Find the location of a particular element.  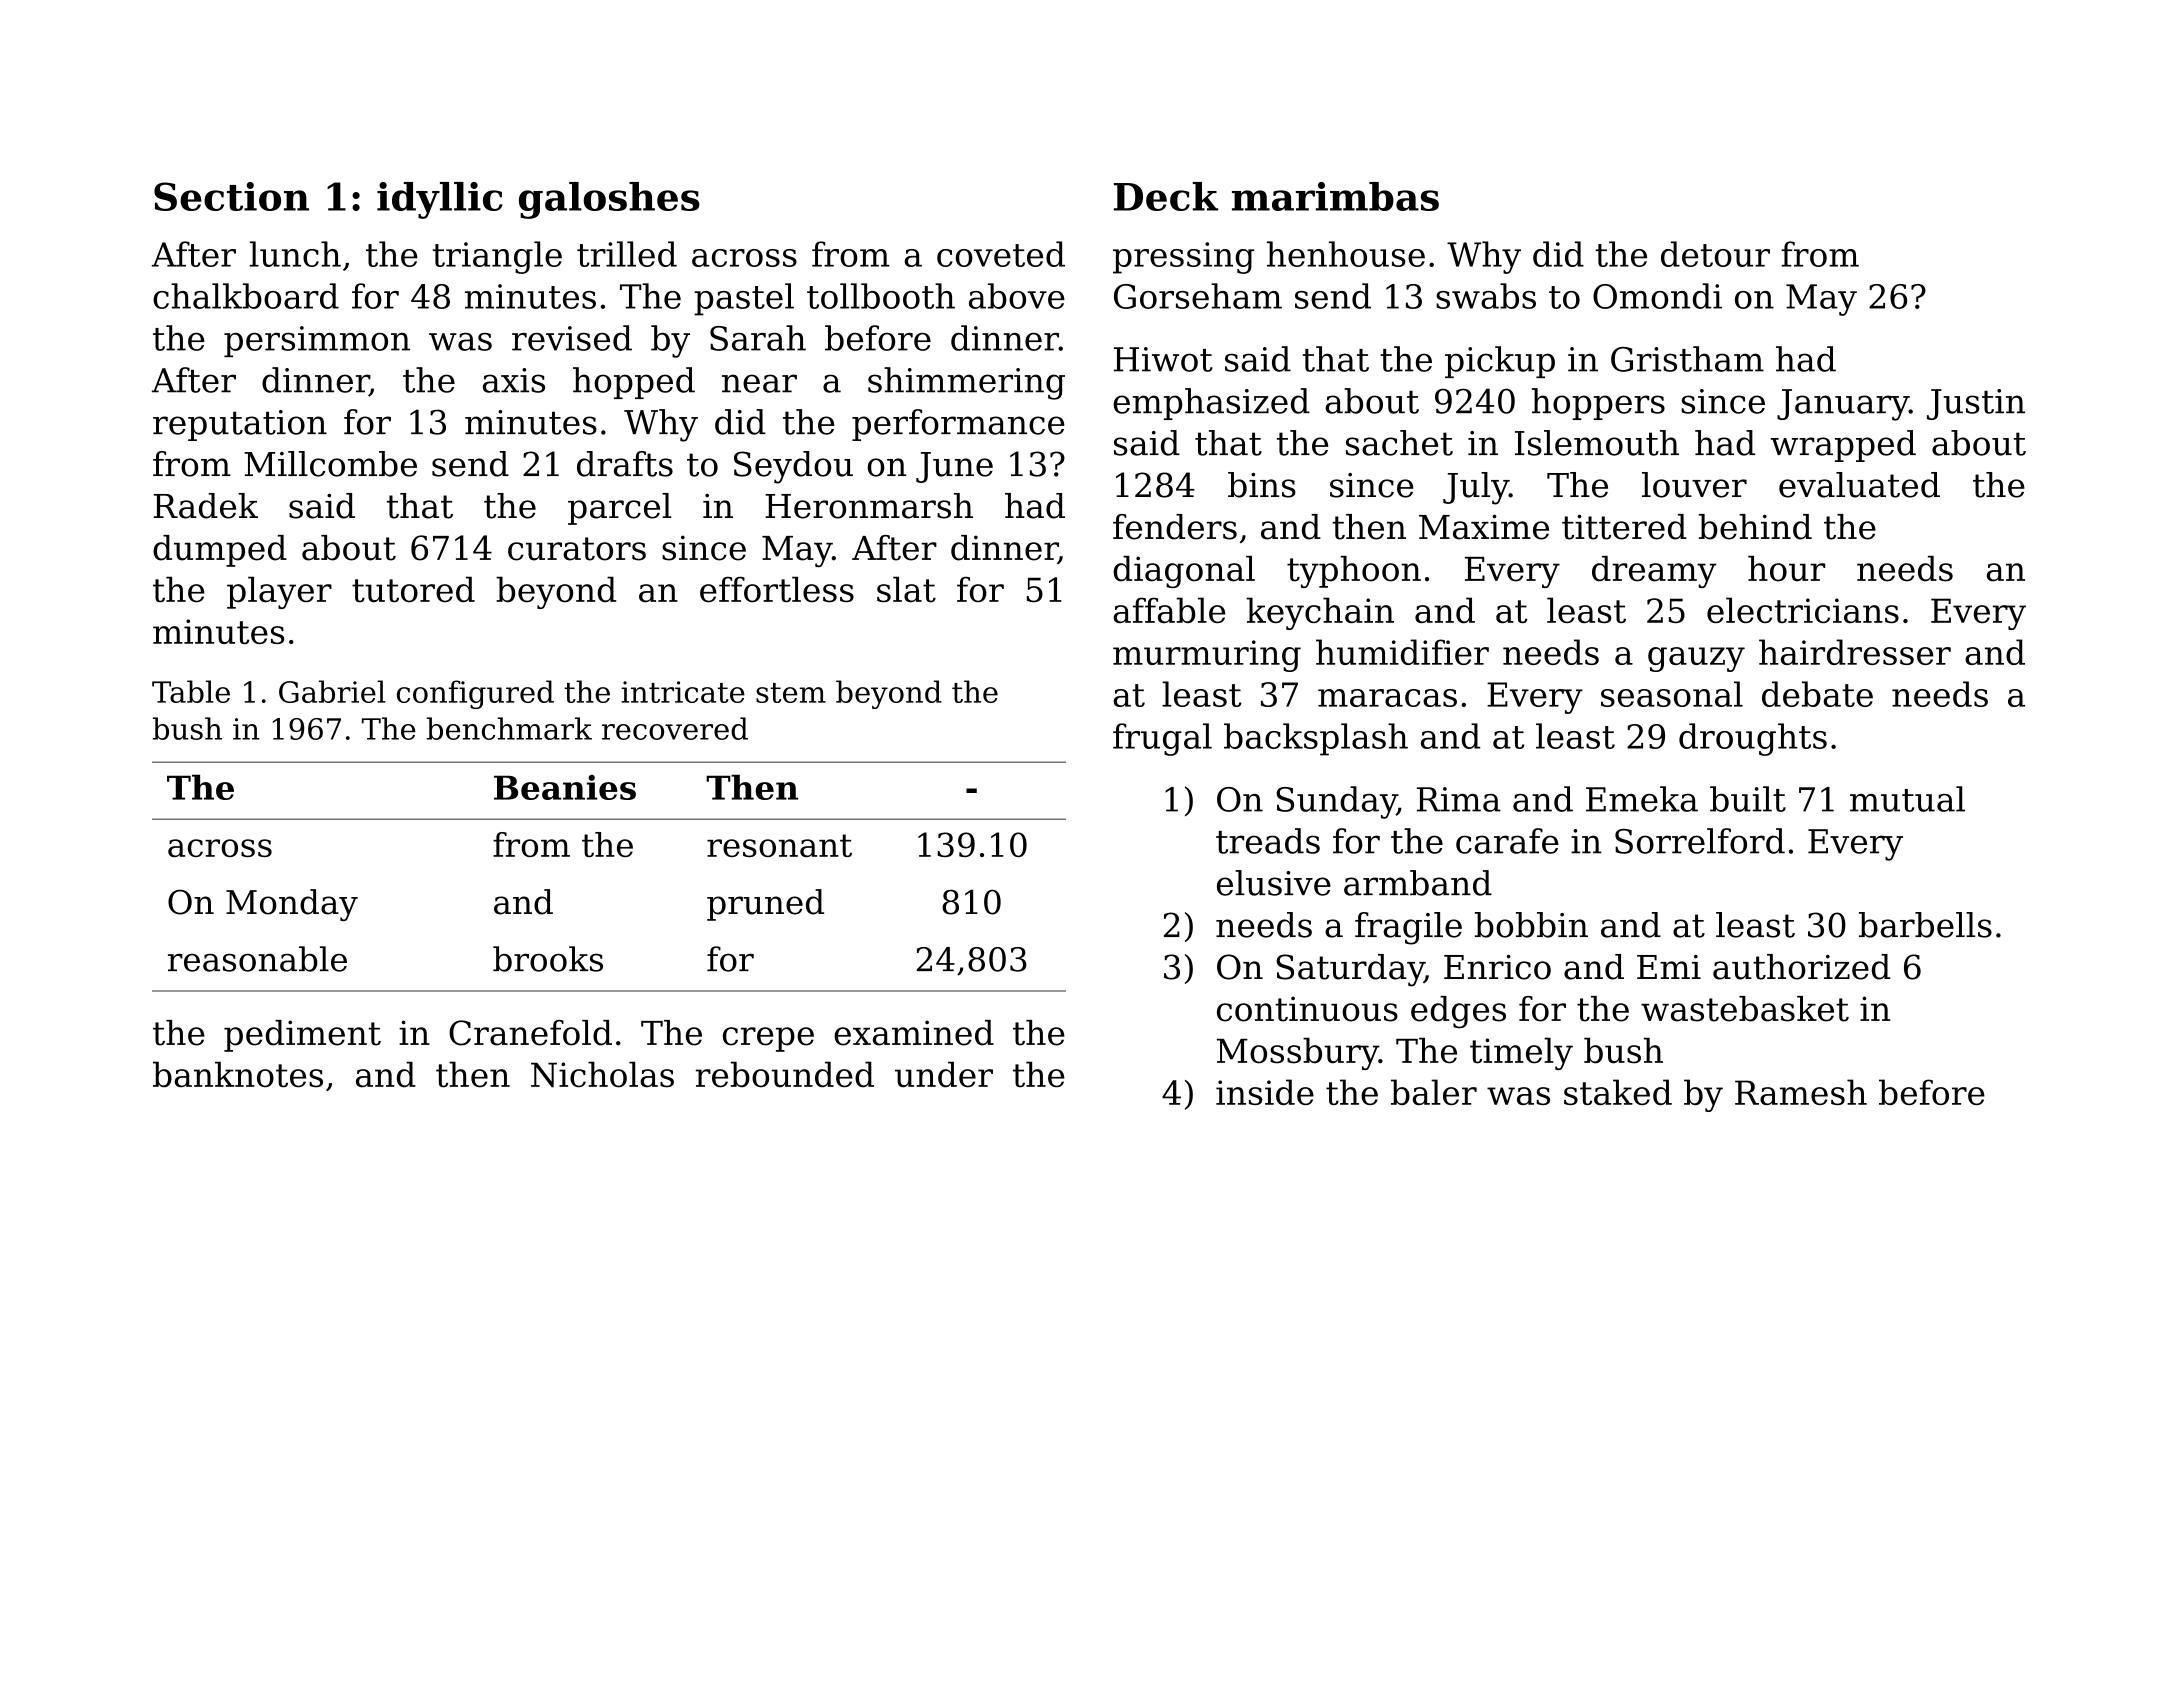

Millcombe is located at coordinates (330, 464).
